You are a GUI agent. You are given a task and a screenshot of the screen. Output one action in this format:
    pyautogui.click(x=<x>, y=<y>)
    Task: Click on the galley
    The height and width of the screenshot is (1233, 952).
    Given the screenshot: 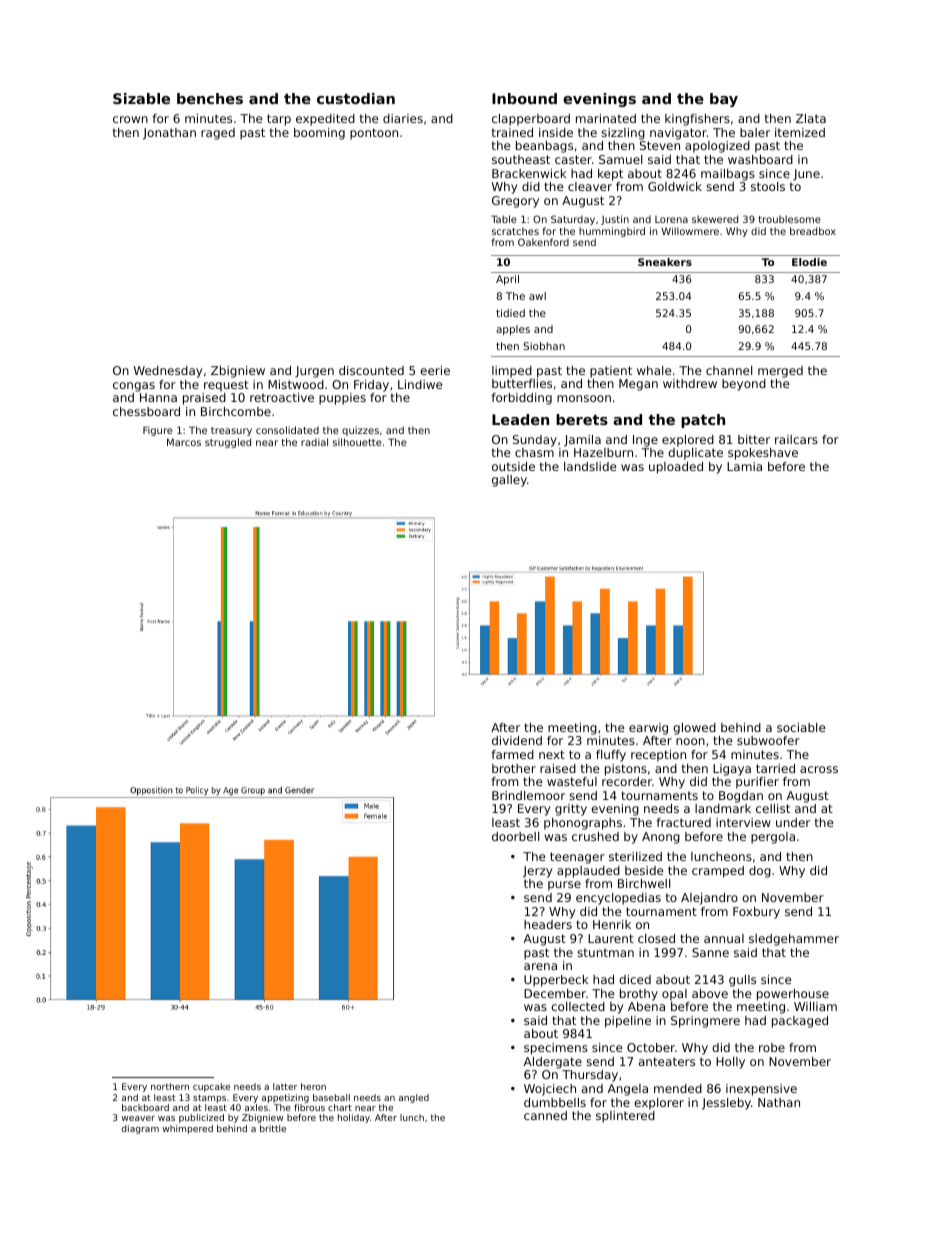 What is the action you would take?
    pyautogui.click(x=509, y=481)
